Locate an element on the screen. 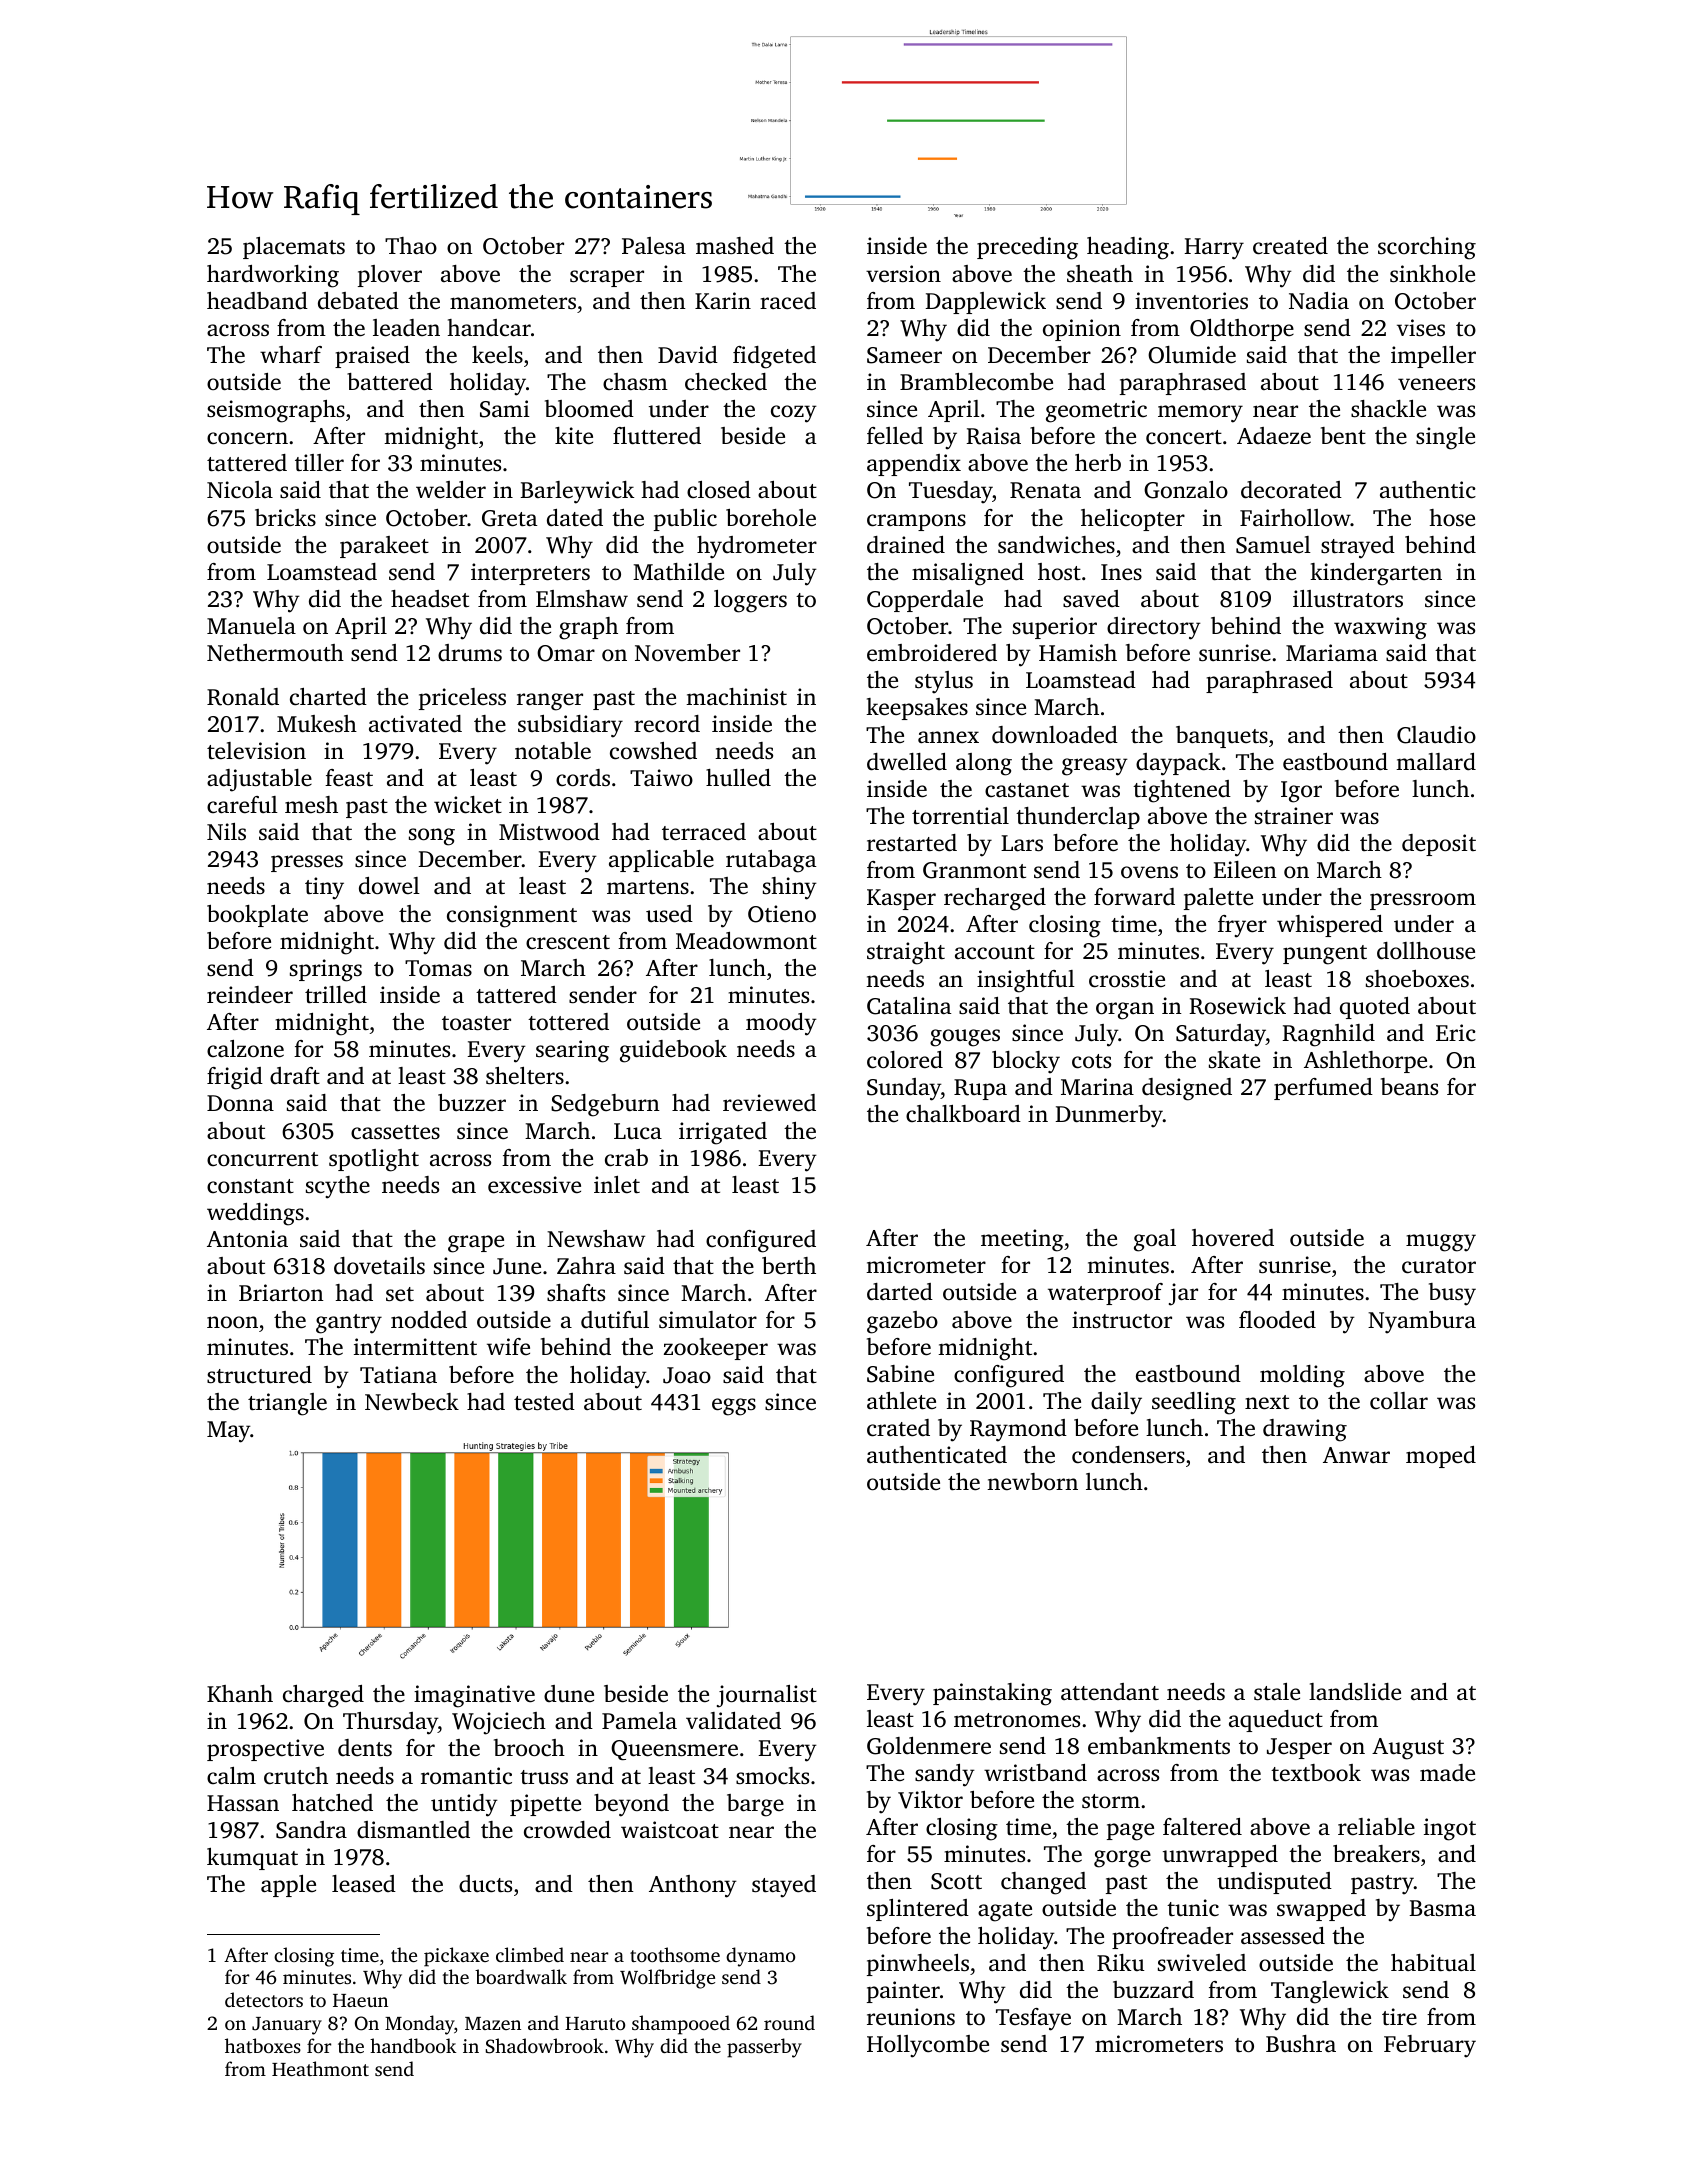 The width and height of the screenshot is (1683, 2178). Newshaw is located at coordinates (596, 1239).
